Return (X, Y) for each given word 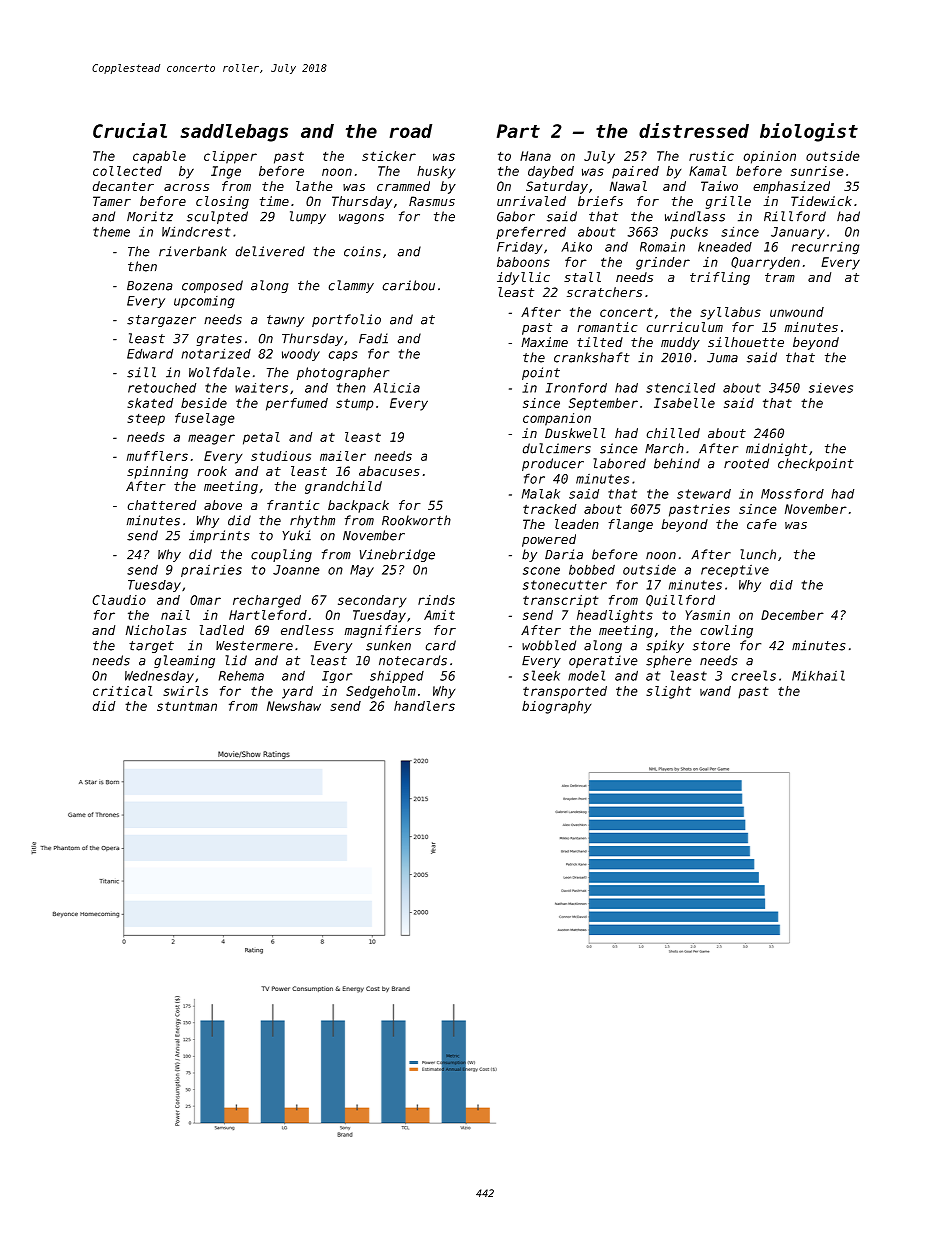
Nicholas (156, 630)
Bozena (150, 286)
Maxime (544, 342)
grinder (663, 263)
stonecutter (565, 585)
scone (541, 571)
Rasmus (432, 201)
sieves (831, 388)
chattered (162, 505)
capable (159, 157)
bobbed (592, 570)
